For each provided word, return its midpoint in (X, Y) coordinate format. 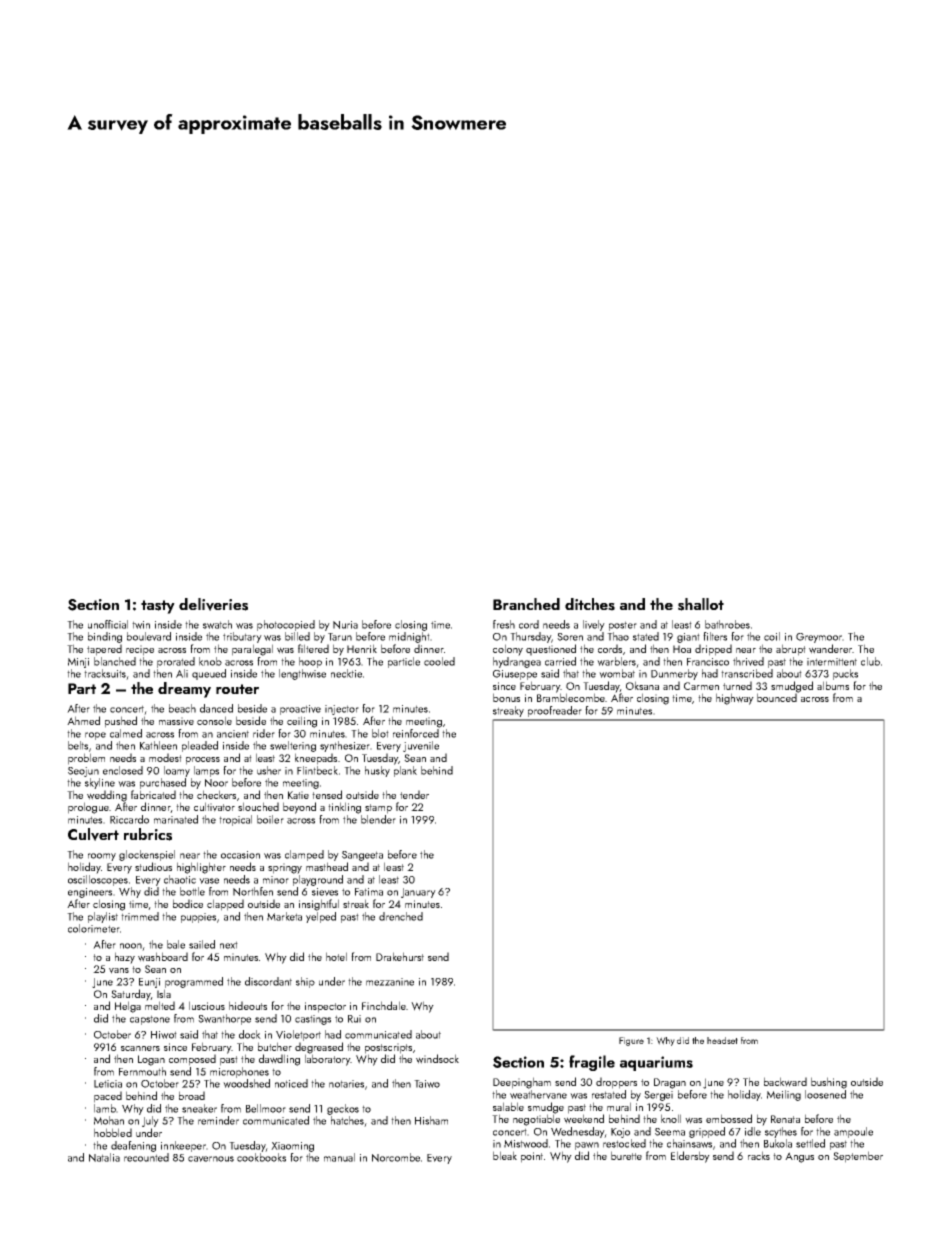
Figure (631, 1041)
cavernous (211, 1159)
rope (95, 736)
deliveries (213, 604)
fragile (592, 1063)
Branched (526, 604)
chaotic (180, 879)
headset (722, 1040)
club (870, 661)
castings (313, 1020)
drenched (401, 916)
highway (735, 699)
